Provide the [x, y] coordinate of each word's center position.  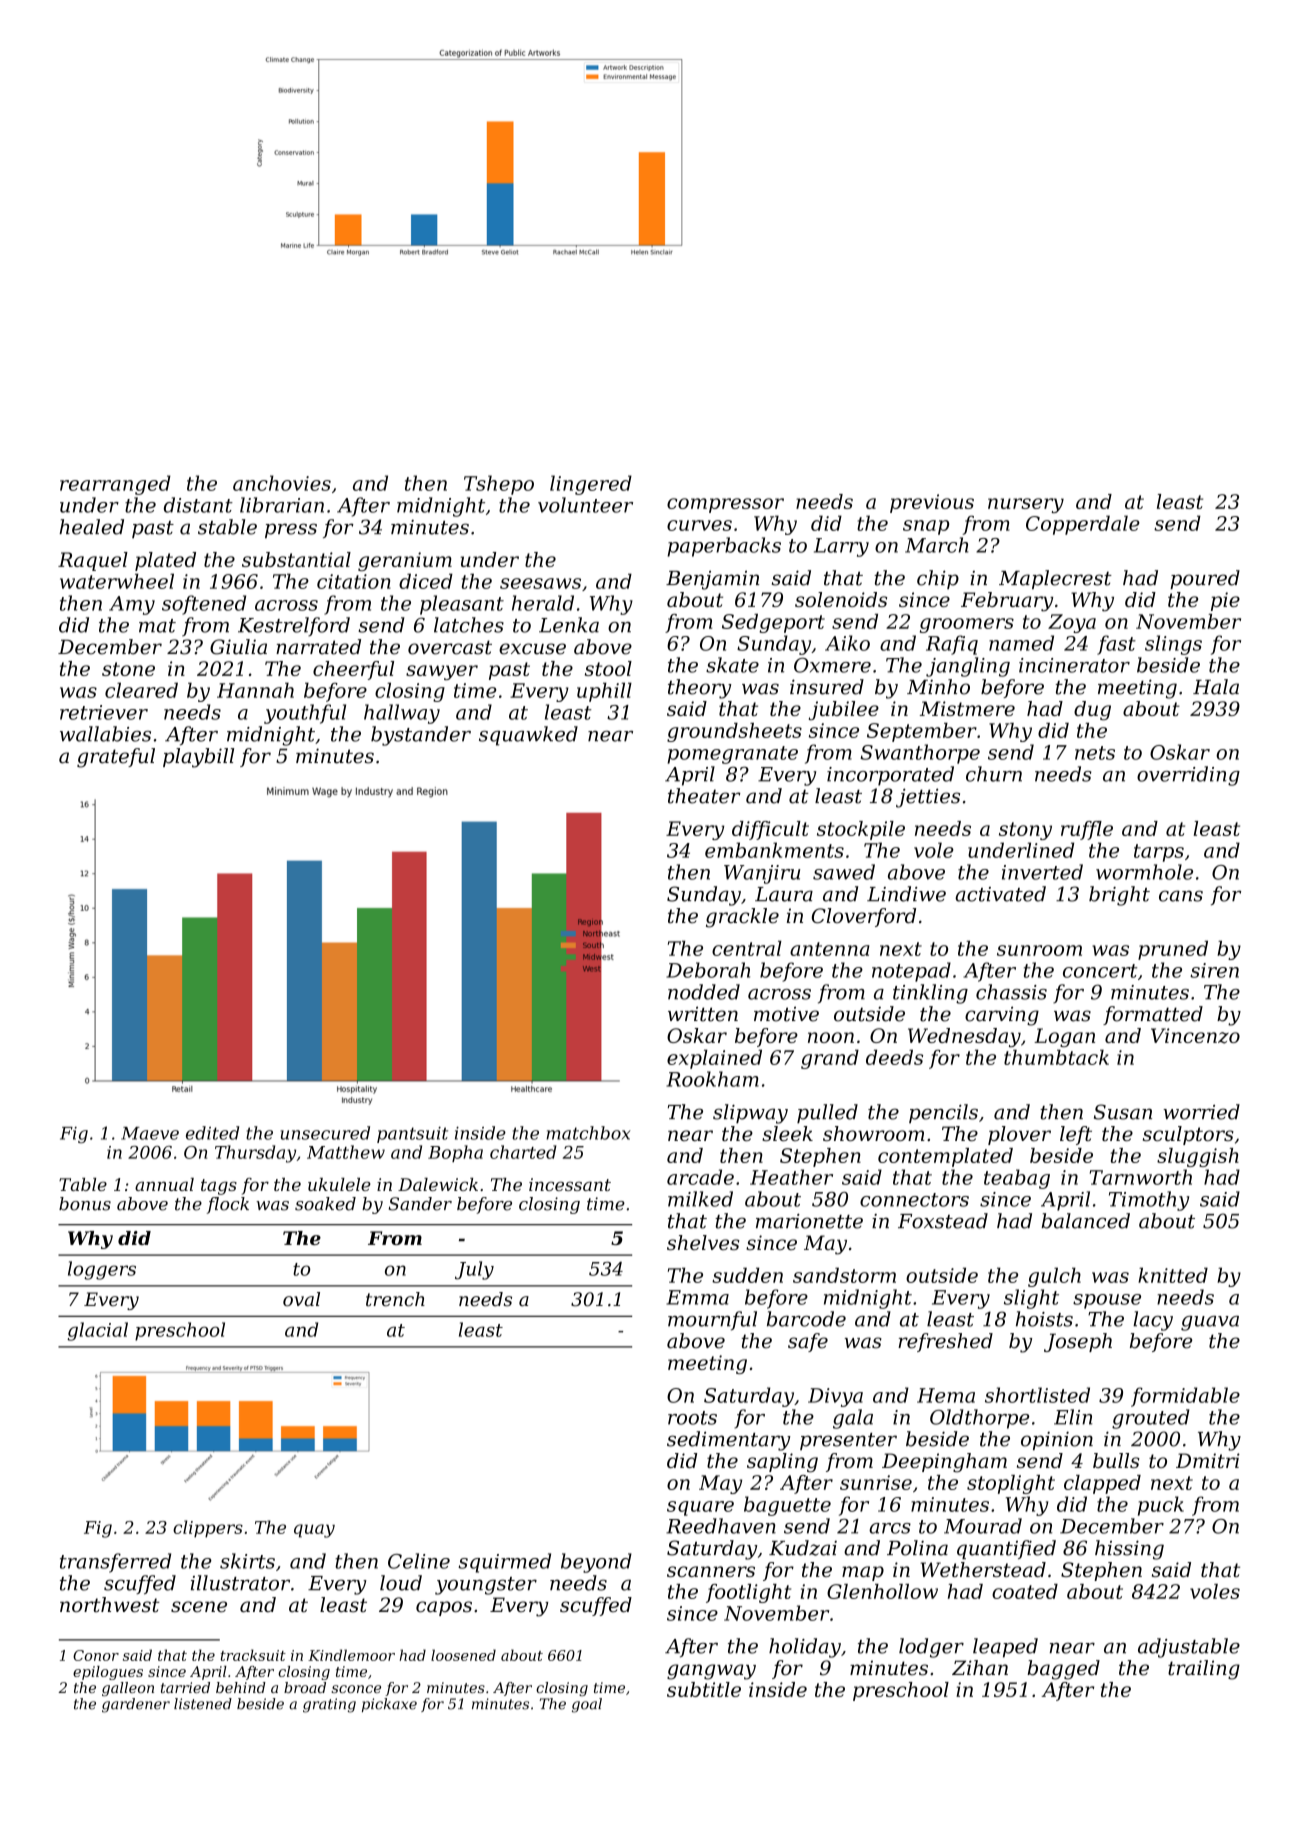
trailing [1204, 1670]
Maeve [150, 1133]
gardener [136, 1705]
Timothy [1149, 1201]
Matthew [346, 1152]
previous [932, 503]
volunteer [585, 505]
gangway [711, 1672]
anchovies [282, 483]
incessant [570, 1184]
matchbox [588, 1133]
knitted [1173, 1275]
